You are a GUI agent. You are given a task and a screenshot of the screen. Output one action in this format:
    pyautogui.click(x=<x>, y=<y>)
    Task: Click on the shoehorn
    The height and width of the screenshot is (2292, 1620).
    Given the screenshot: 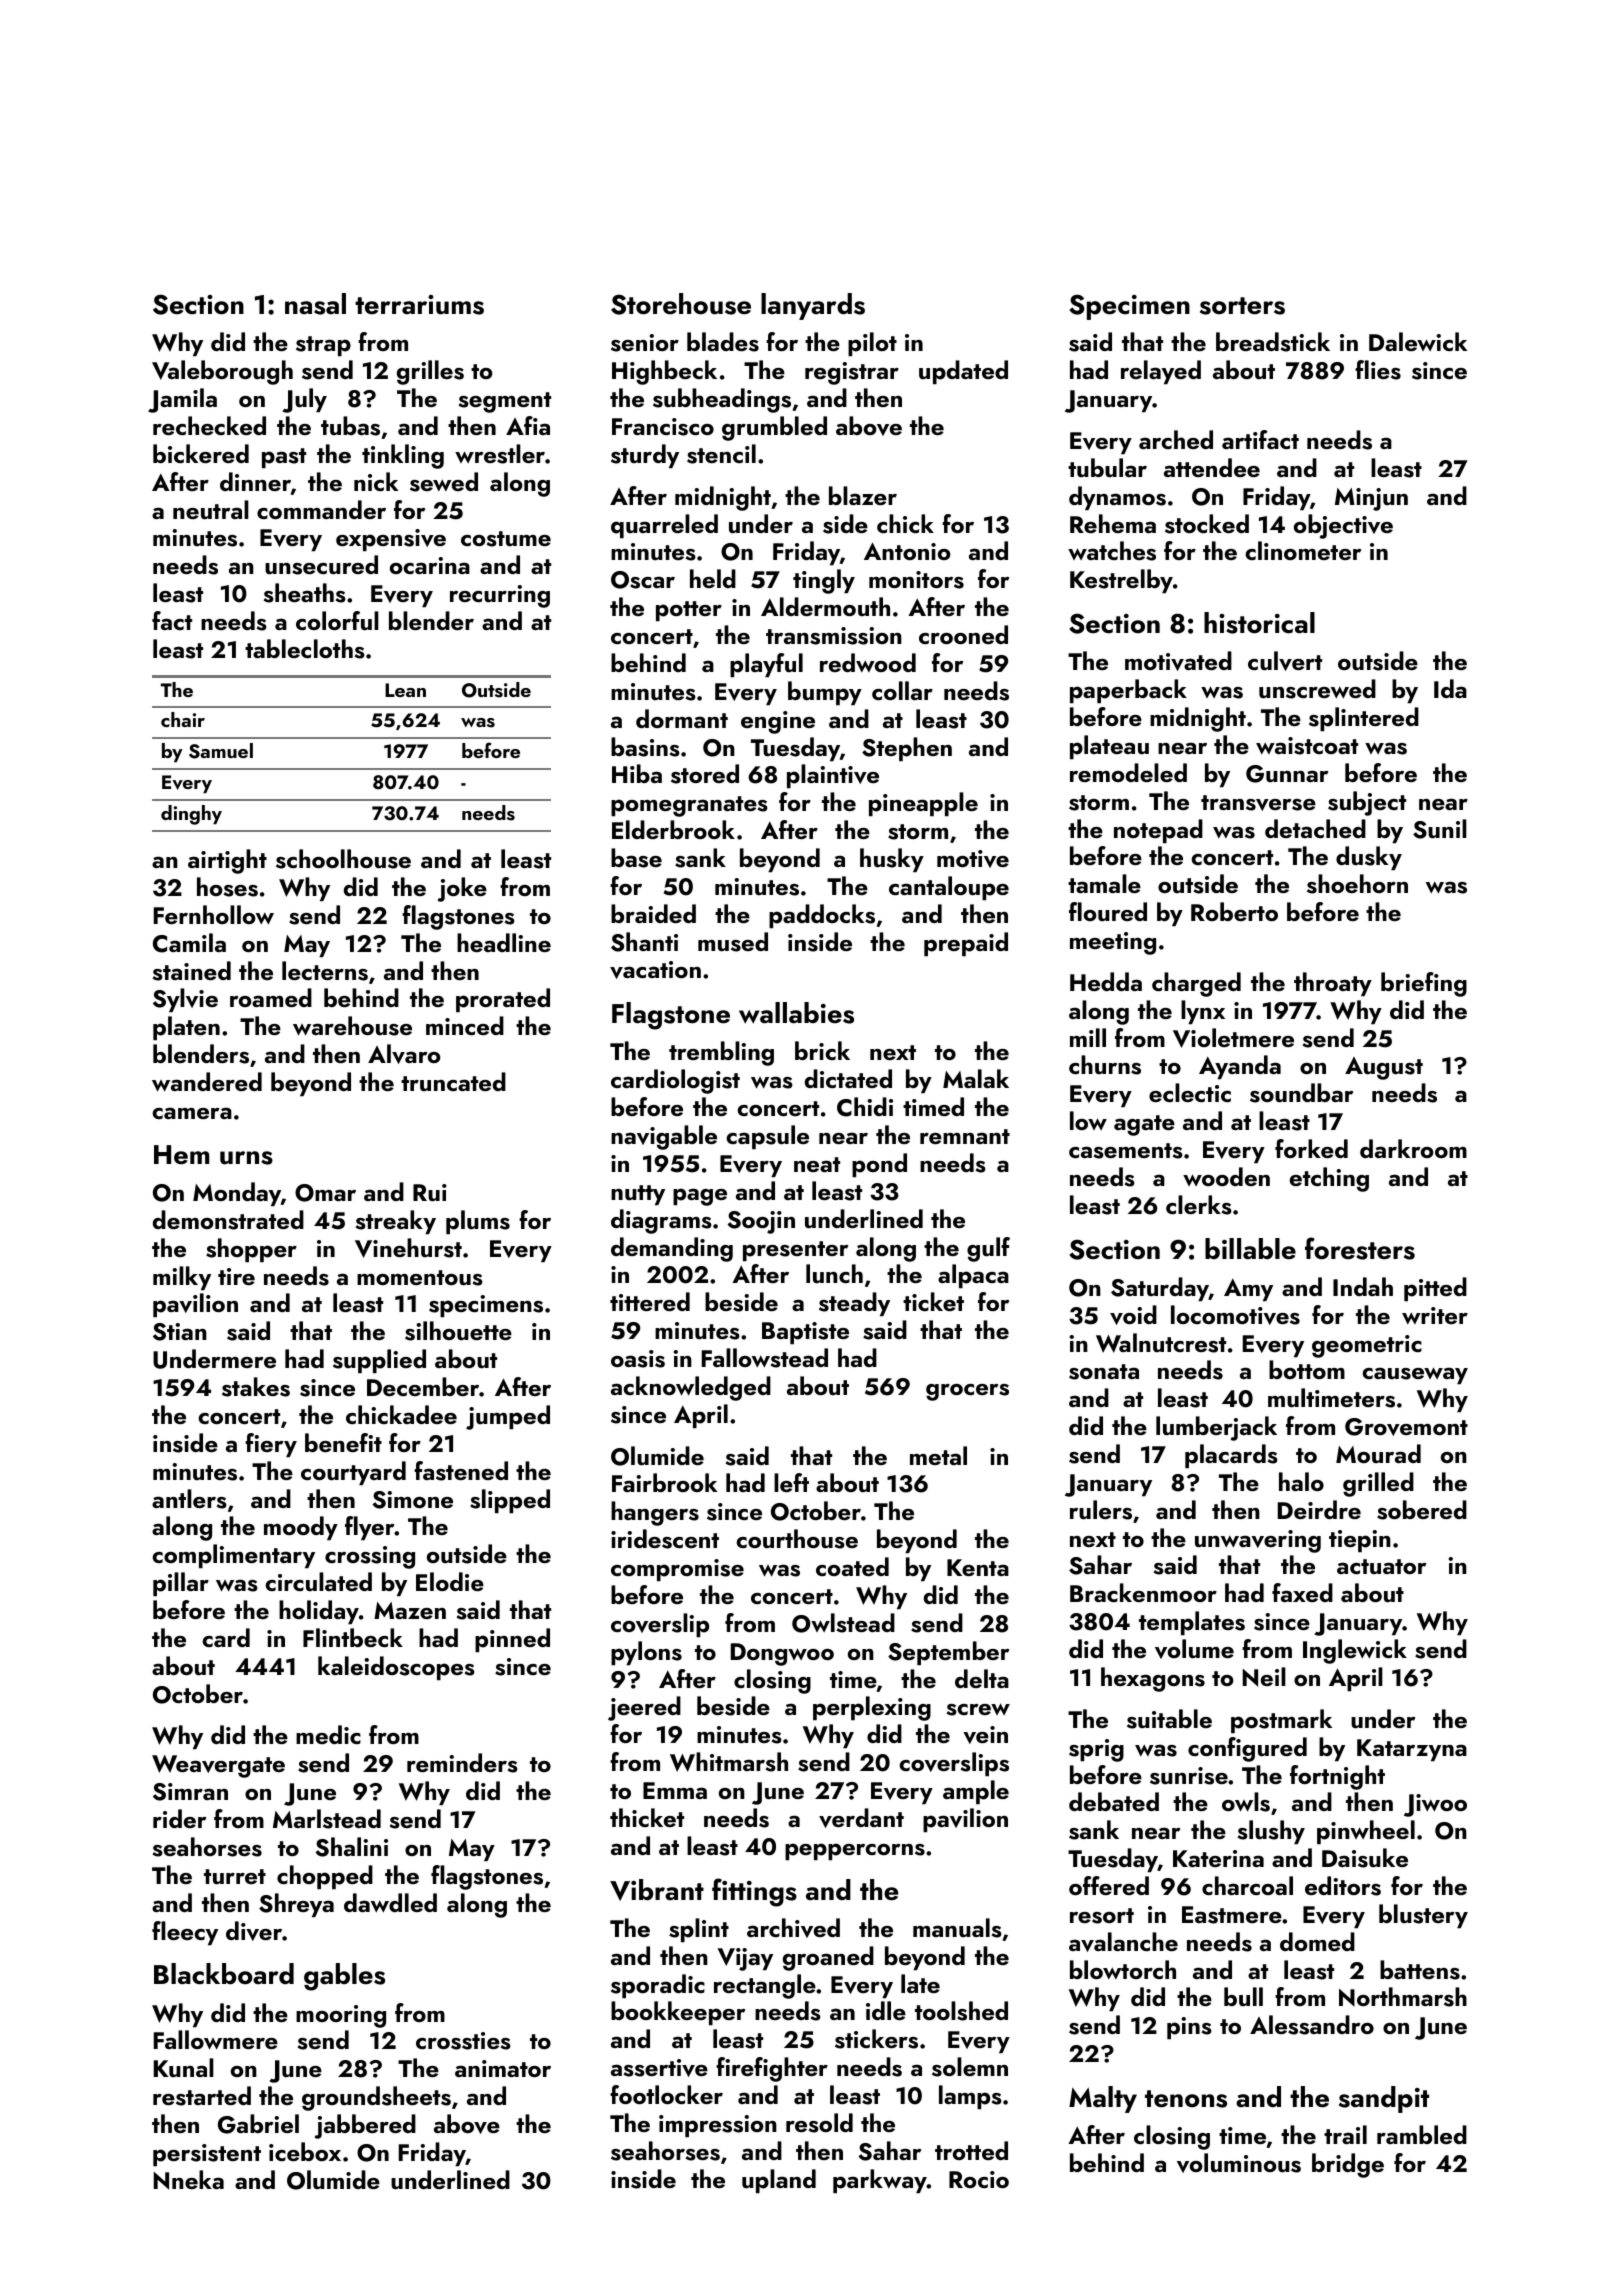 What is the action you would take?
    pyautogui.click(x=1357, y=884)
